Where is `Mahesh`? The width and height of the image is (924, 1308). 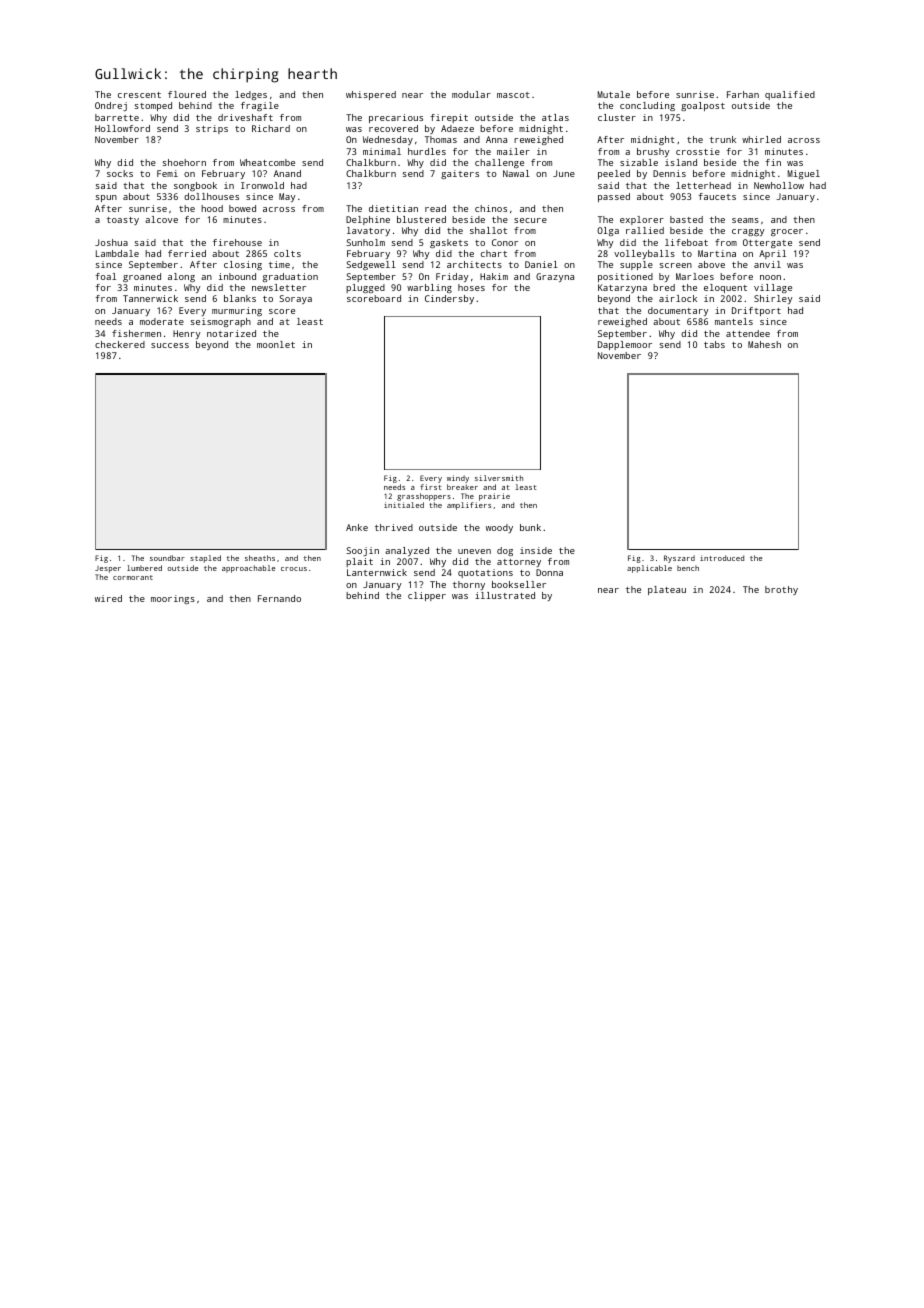
Mahesh is located at coordinates (764, 344).
